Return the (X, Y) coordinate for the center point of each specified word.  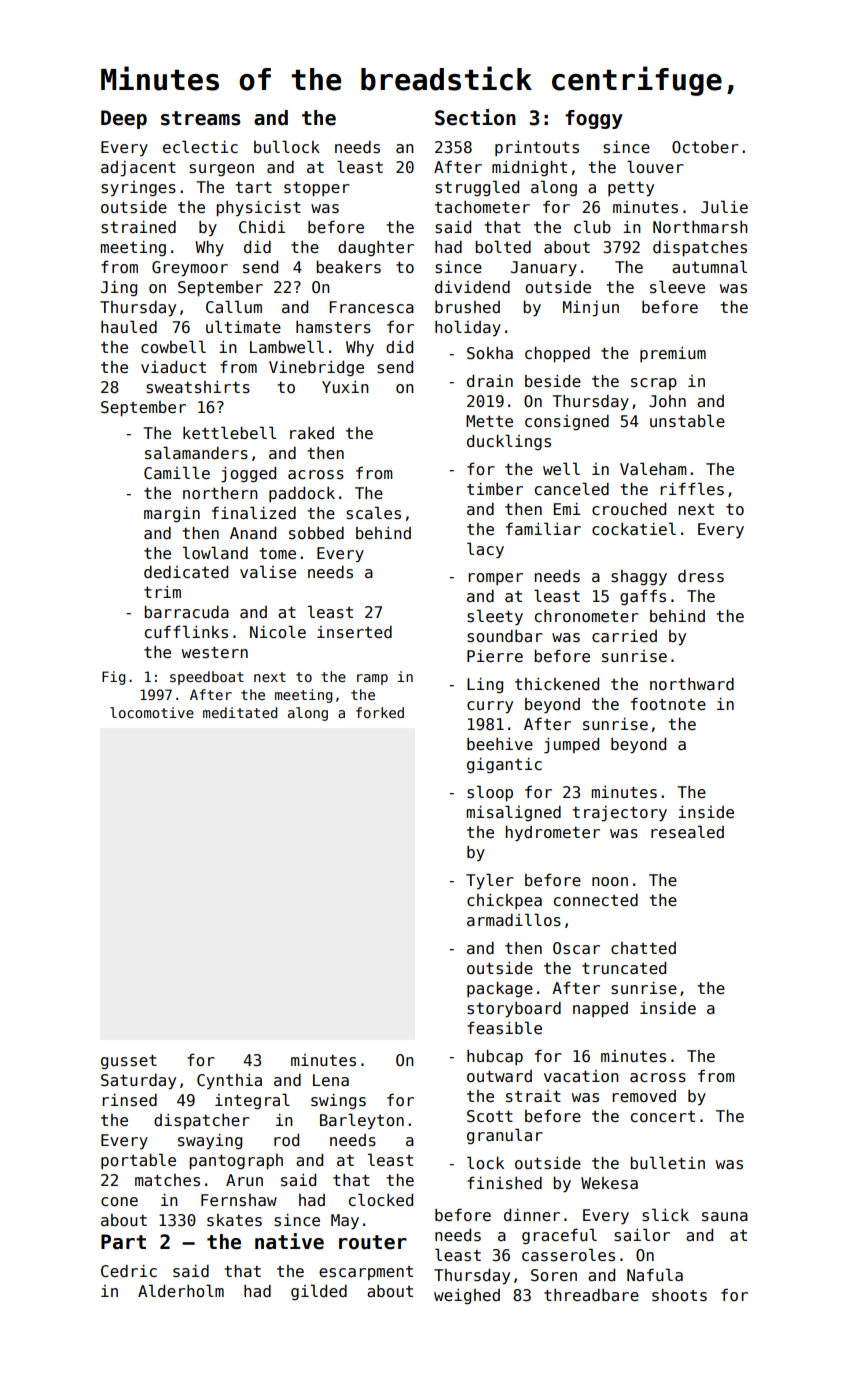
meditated (240, 712)
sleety (495, 617)
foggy (594, 119)
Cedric (129, 1271)
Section (475, 117)
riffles (692, 489)
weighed (467, 1297)
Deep (124, 119)
